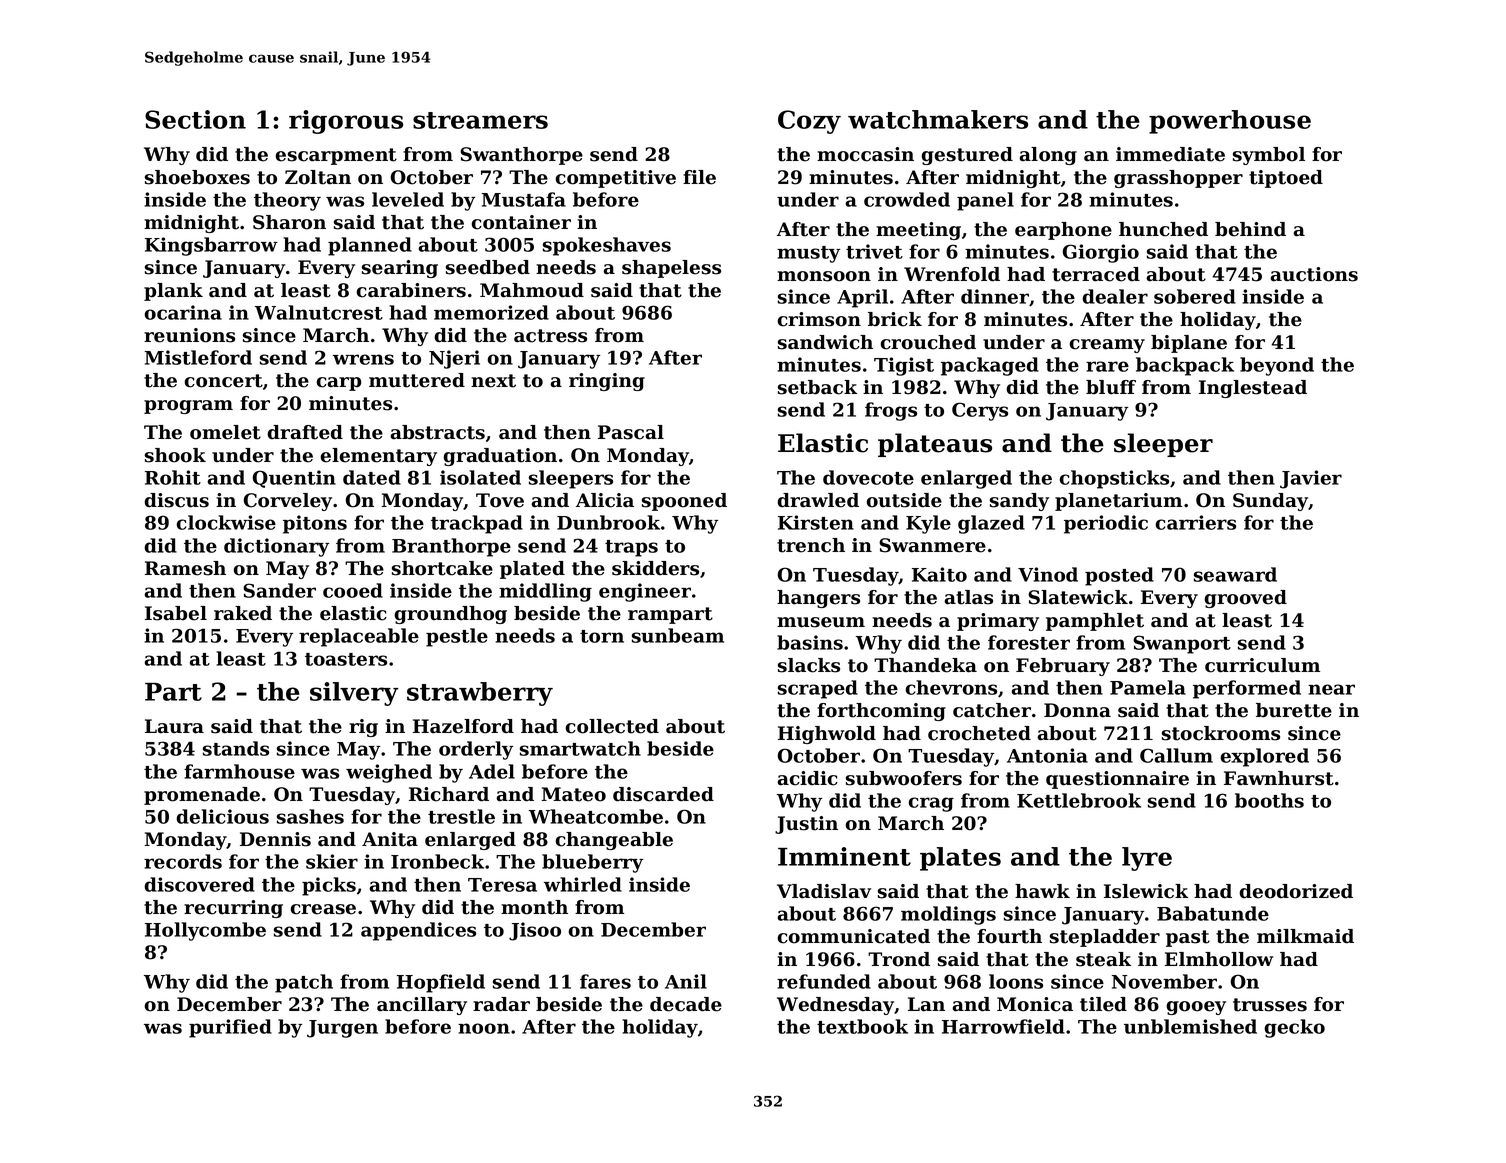  I want to click on competitive, so click(615, 179).
